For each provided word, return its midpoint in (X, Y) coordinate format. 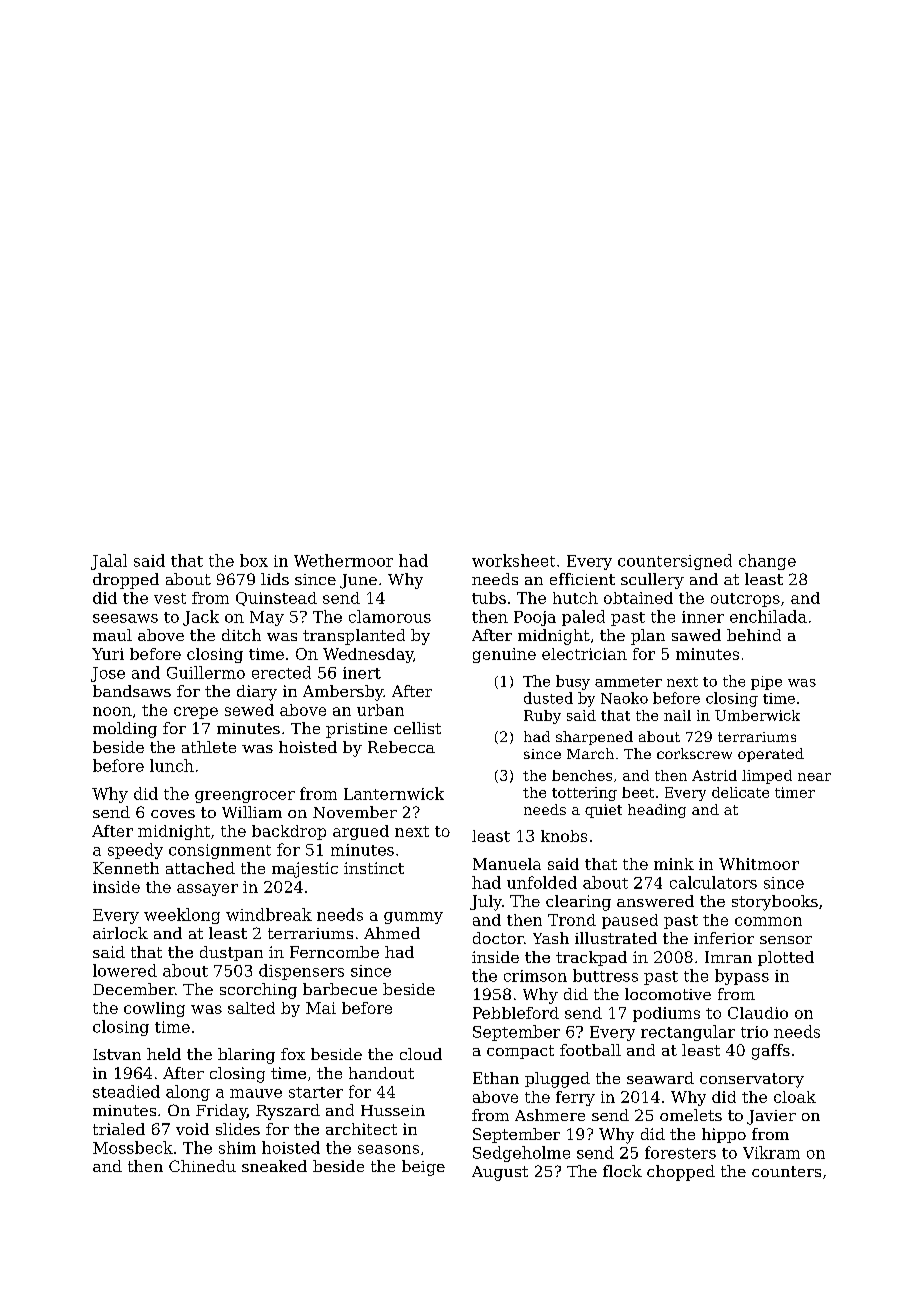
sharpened (594, 738)
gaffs (771, 1052)
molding (125, 730)
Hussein (393, 1110)
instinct (374, 868)
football (590, 1050)
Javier (771, 1117)
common (768, 921)
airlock (120, 933)
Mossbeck (133, 1147)
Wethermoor (343, 560)
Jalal (109, 562)
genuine (504, 655)
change (767, 562)
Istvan (117, 1054)
